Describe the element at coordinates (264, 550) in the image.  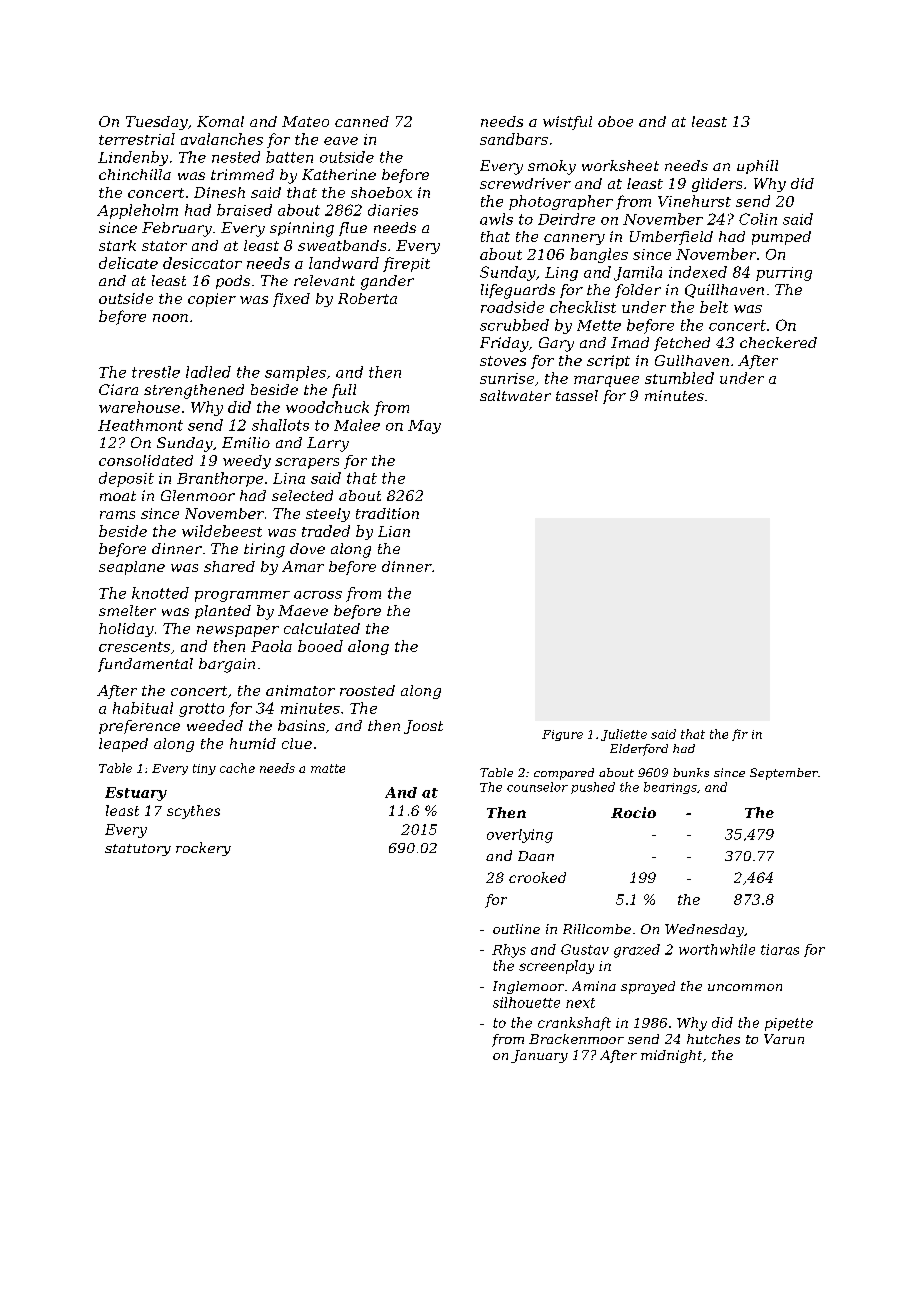
I see `tiring` at that location.
